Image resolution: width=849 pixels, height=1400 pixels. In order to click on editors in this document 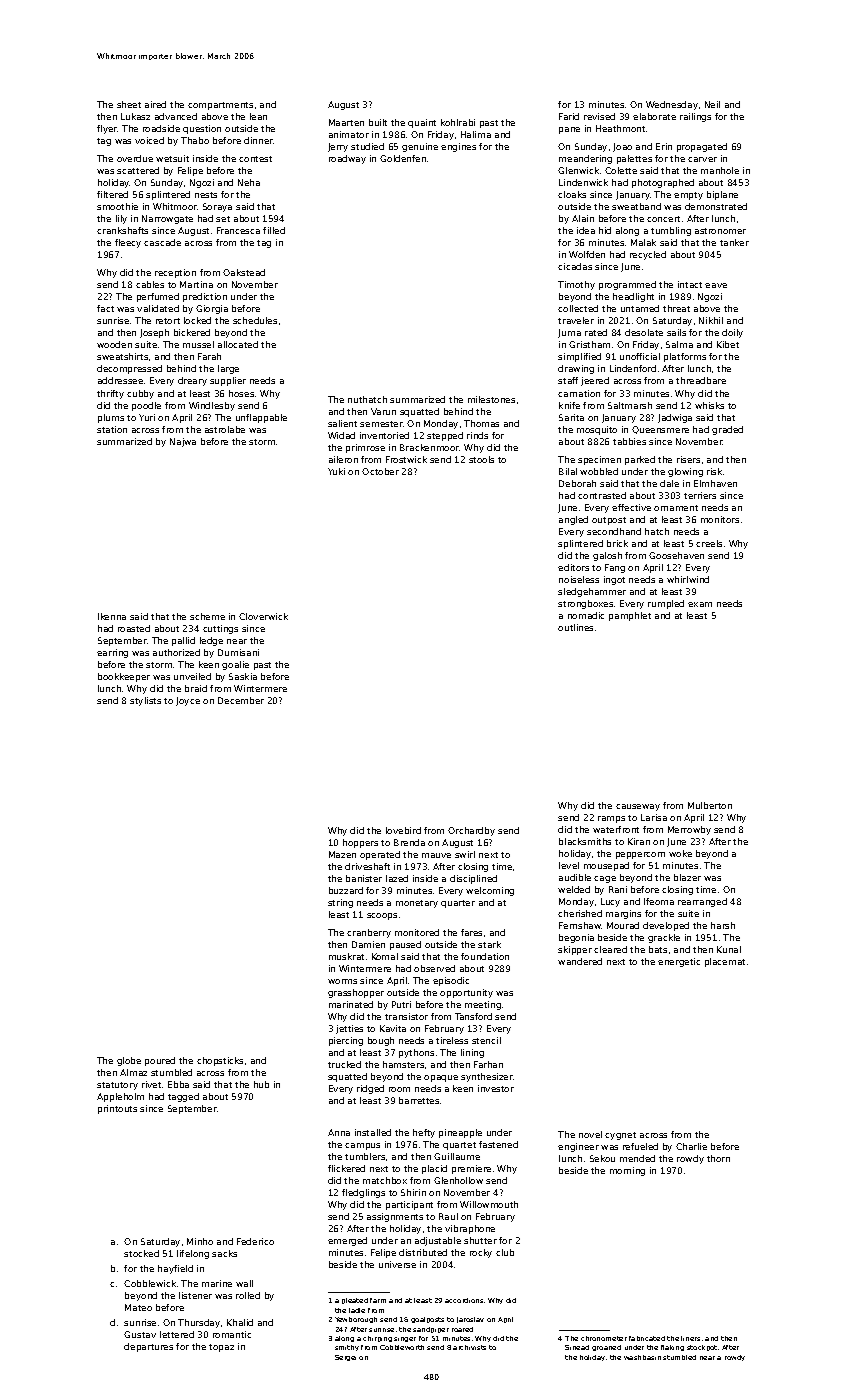, I will do `click(573, 567)`.
